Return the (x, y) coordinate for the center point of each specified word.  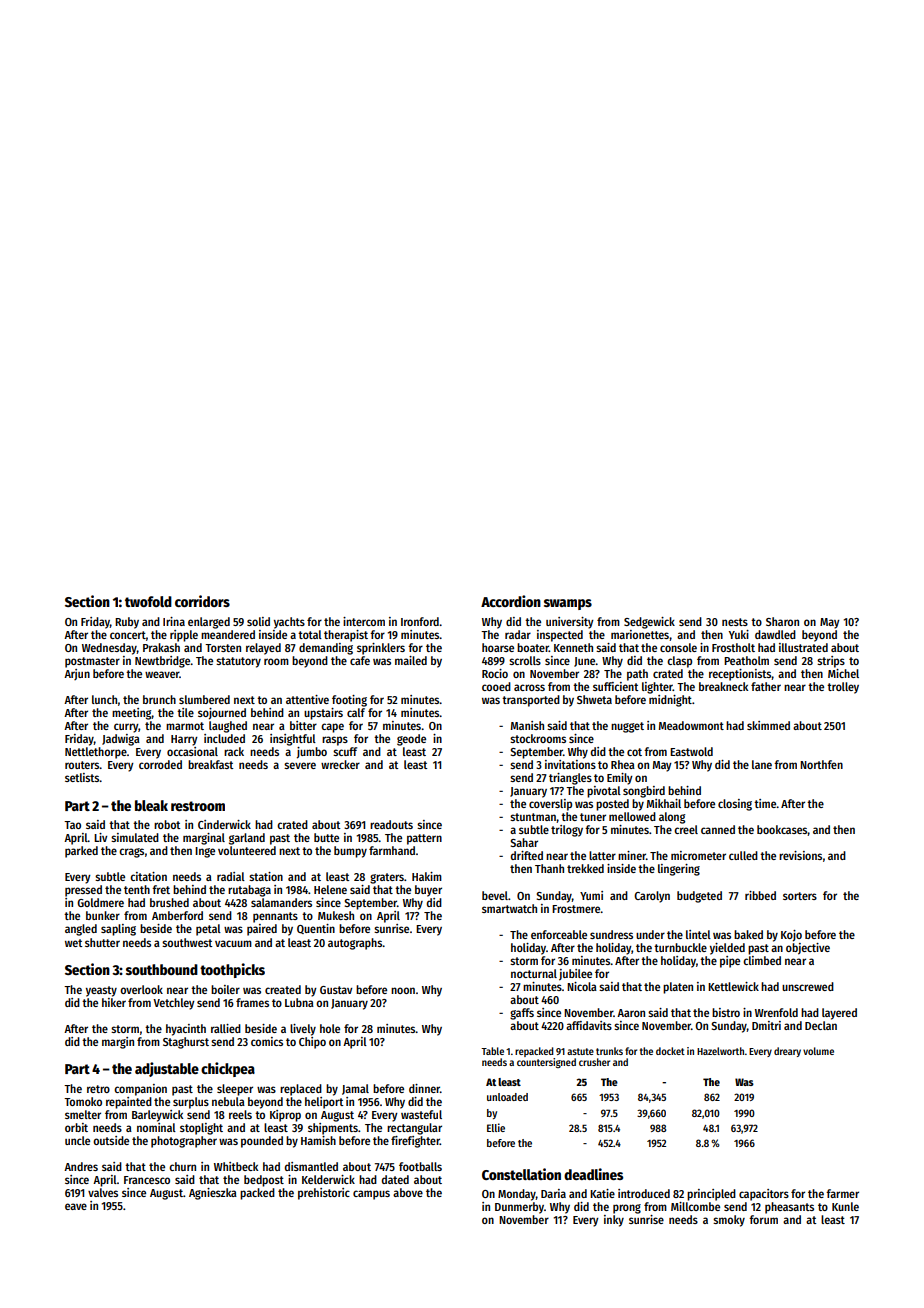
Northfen (821, 764)
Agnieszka (213, 1194)
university (570, 623)
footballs (420, 1166)
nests (735, 622)
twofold (148, 601)
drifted (527, 855)
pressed (83, 891)
